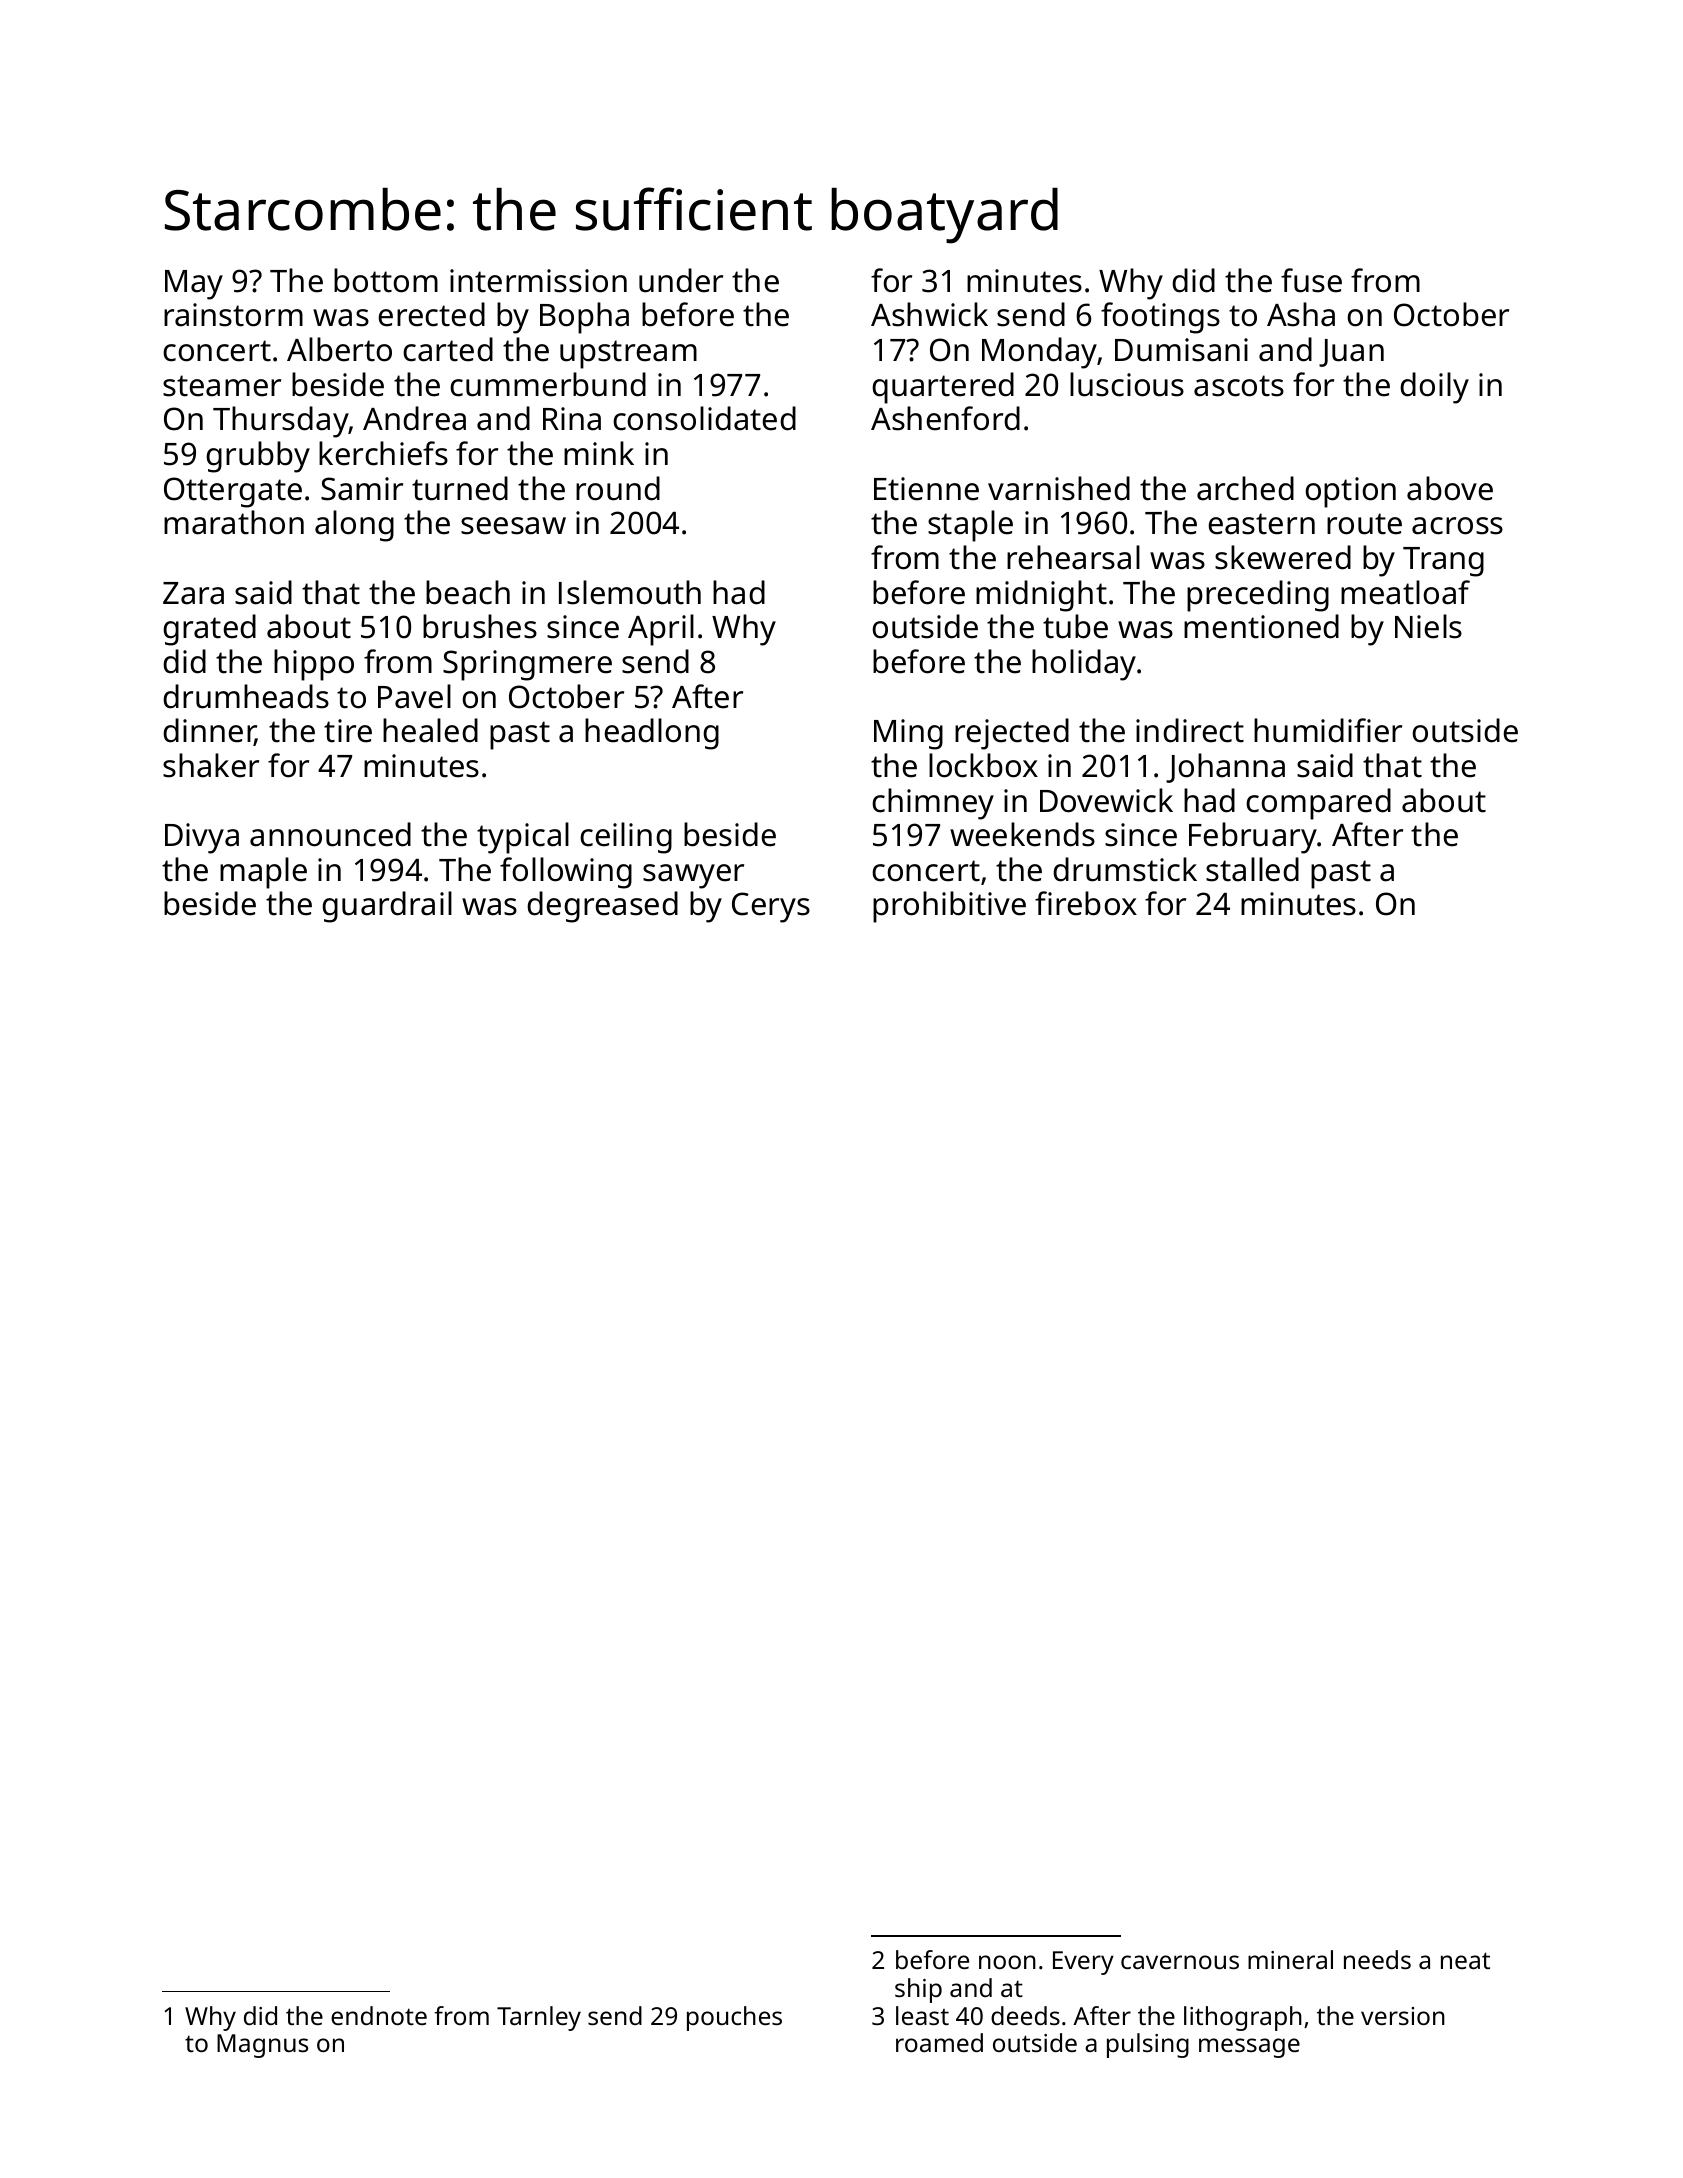 Image resolution: width=1683 pixels, height=2178 pixels. I want to click on Zara, so click(193, 593).
